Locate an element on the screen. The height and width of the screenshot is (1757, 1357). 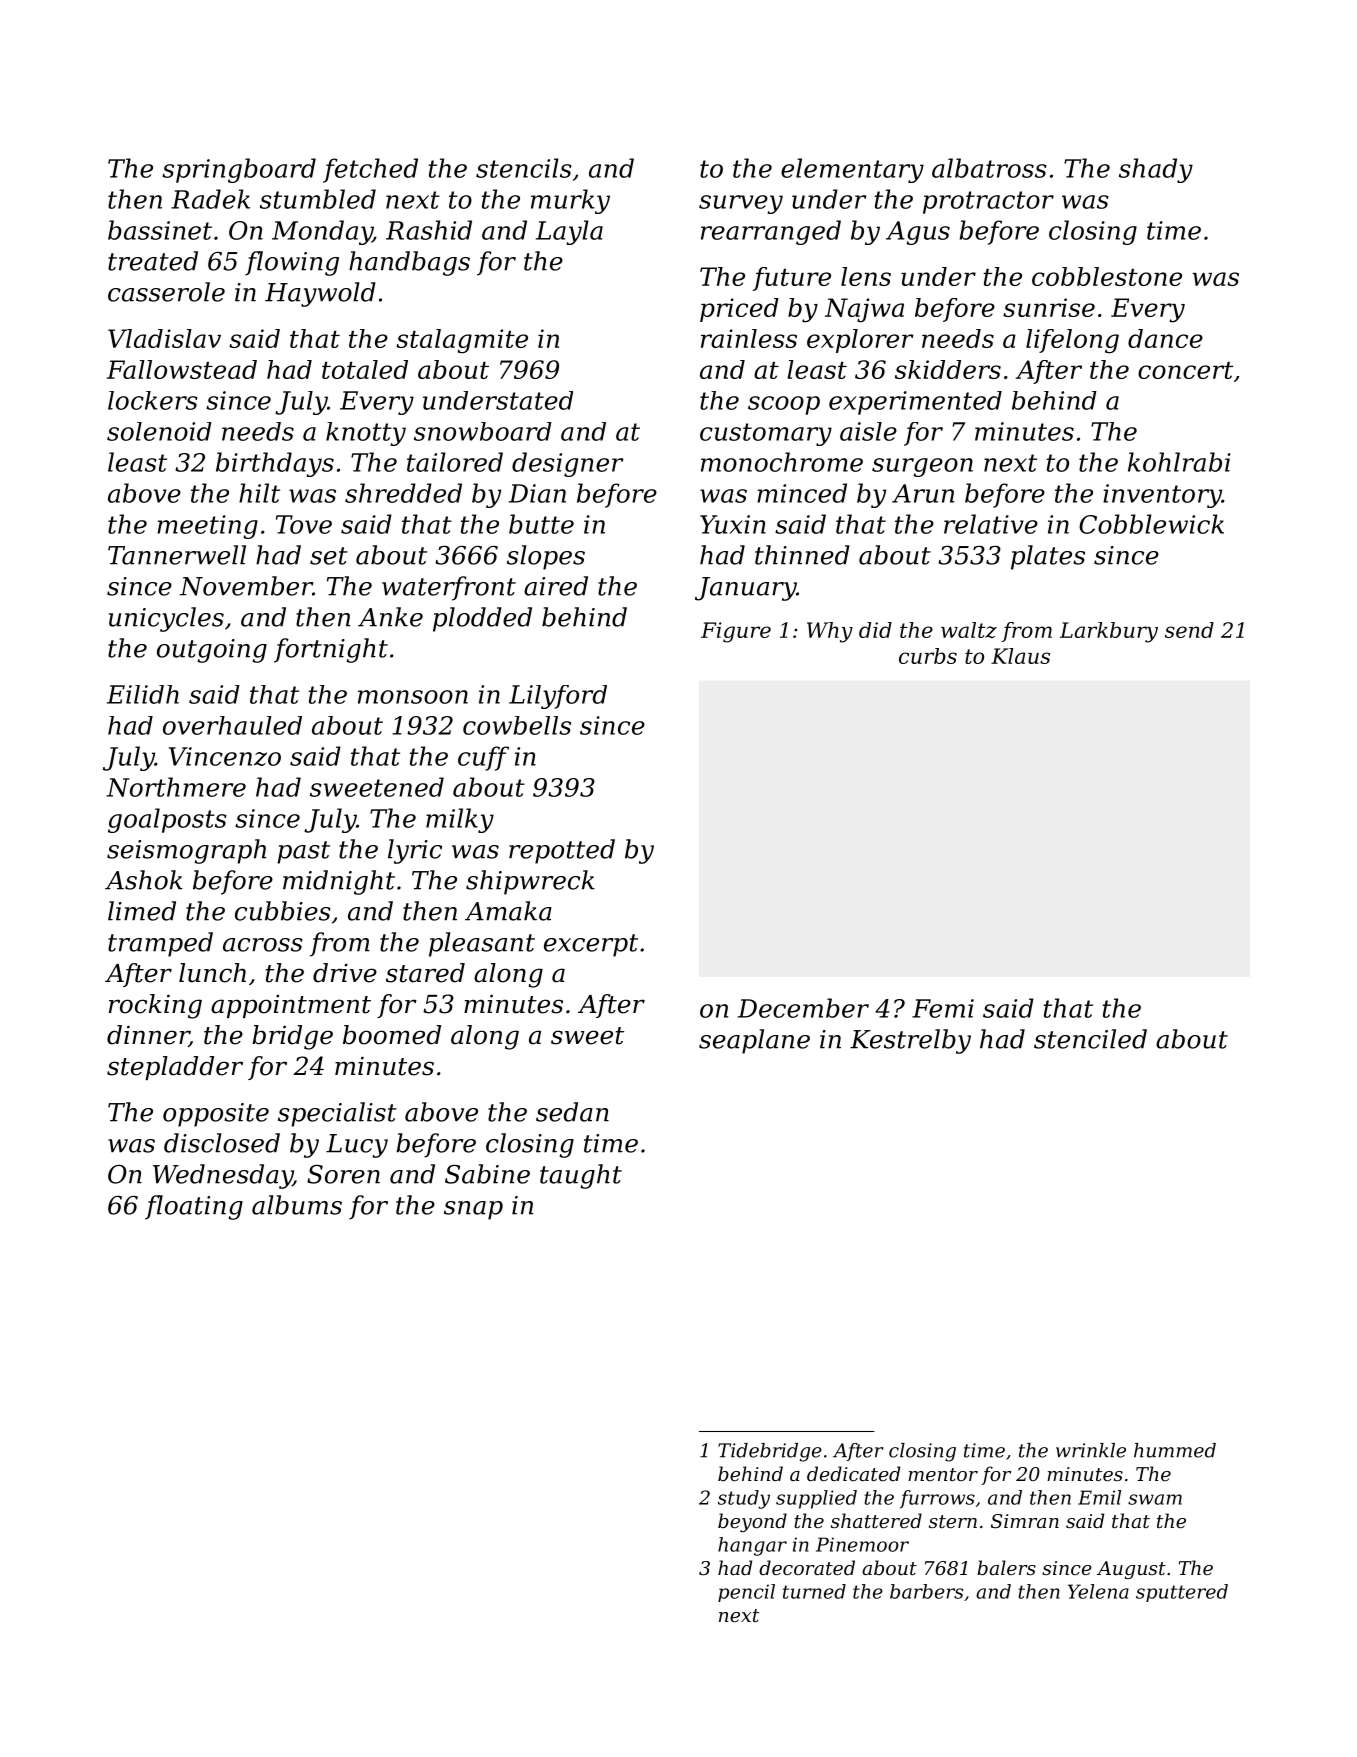
aired is located at coordinates (556, 586).
